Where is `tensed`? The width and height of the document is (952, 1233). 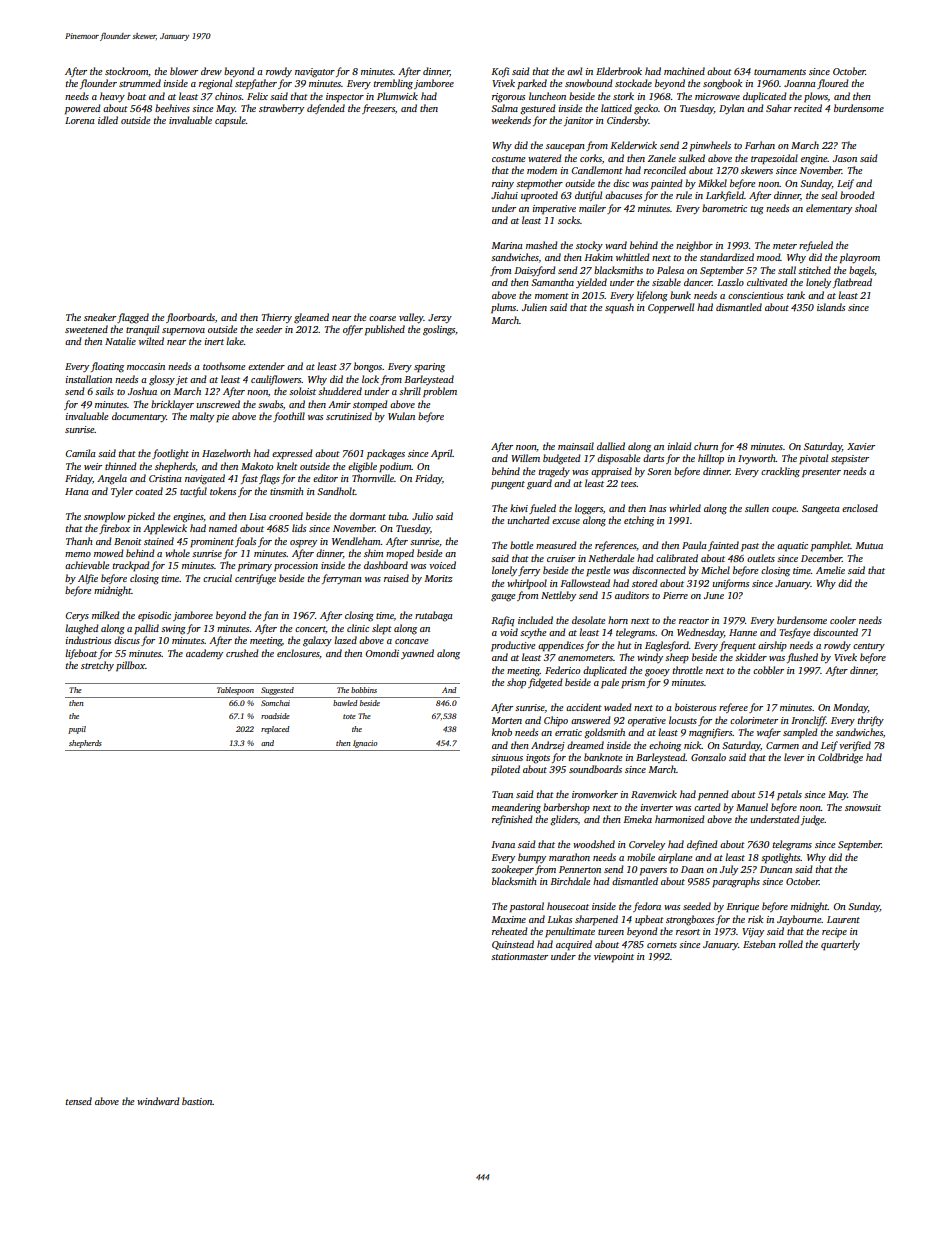
tensed is located at coordinates (79, 1101).
